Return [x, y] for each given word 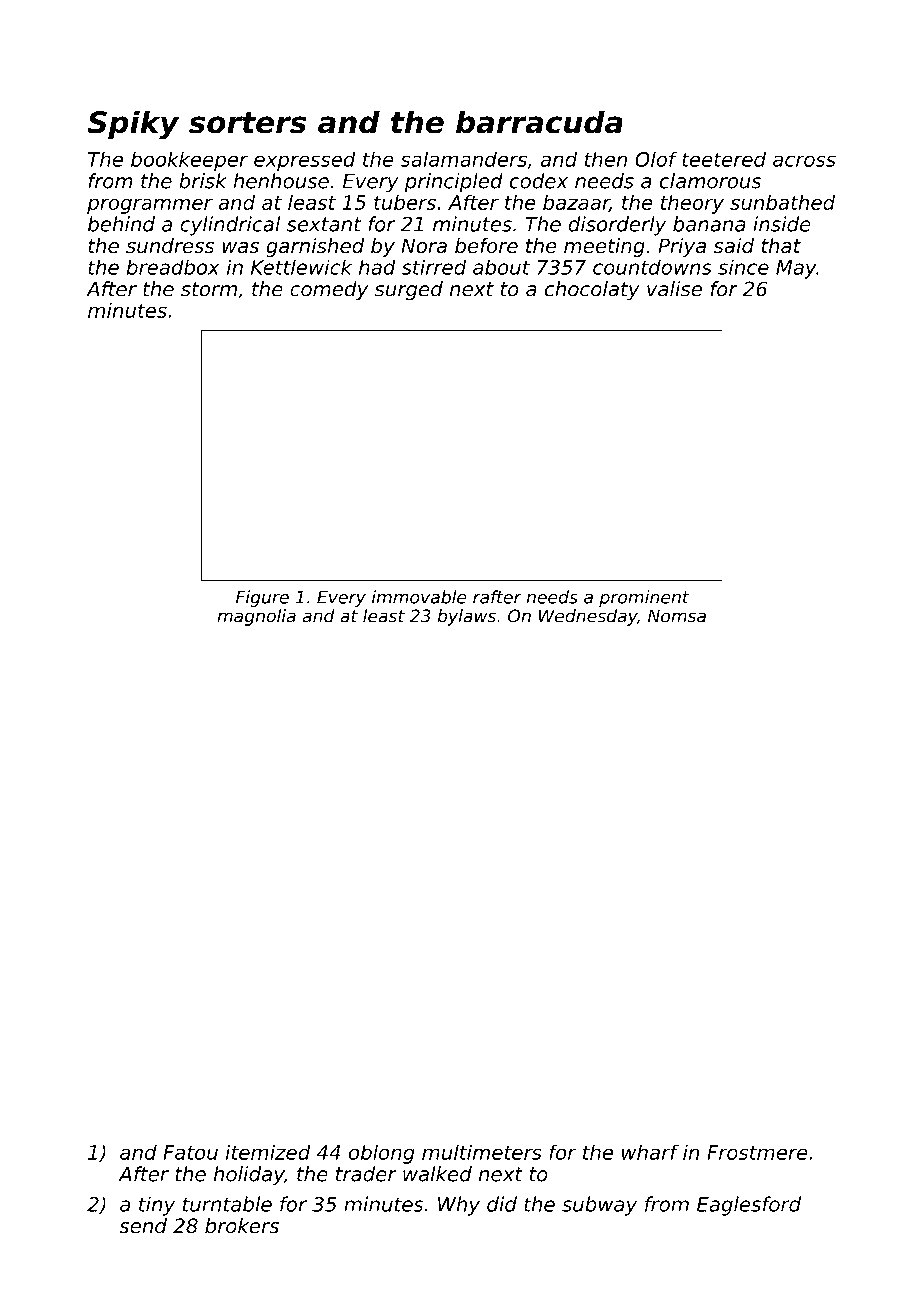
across [804, 161]
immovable [419, 597]
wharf [650, 1152]
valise [674, 289]
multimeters [482, 1152]
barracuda [539, 122]
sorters [247, 123]
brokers [242, 1226]
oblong [382, 1154]
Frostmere [757, 1152]
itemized [268, 1152]
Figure [262, 598]
